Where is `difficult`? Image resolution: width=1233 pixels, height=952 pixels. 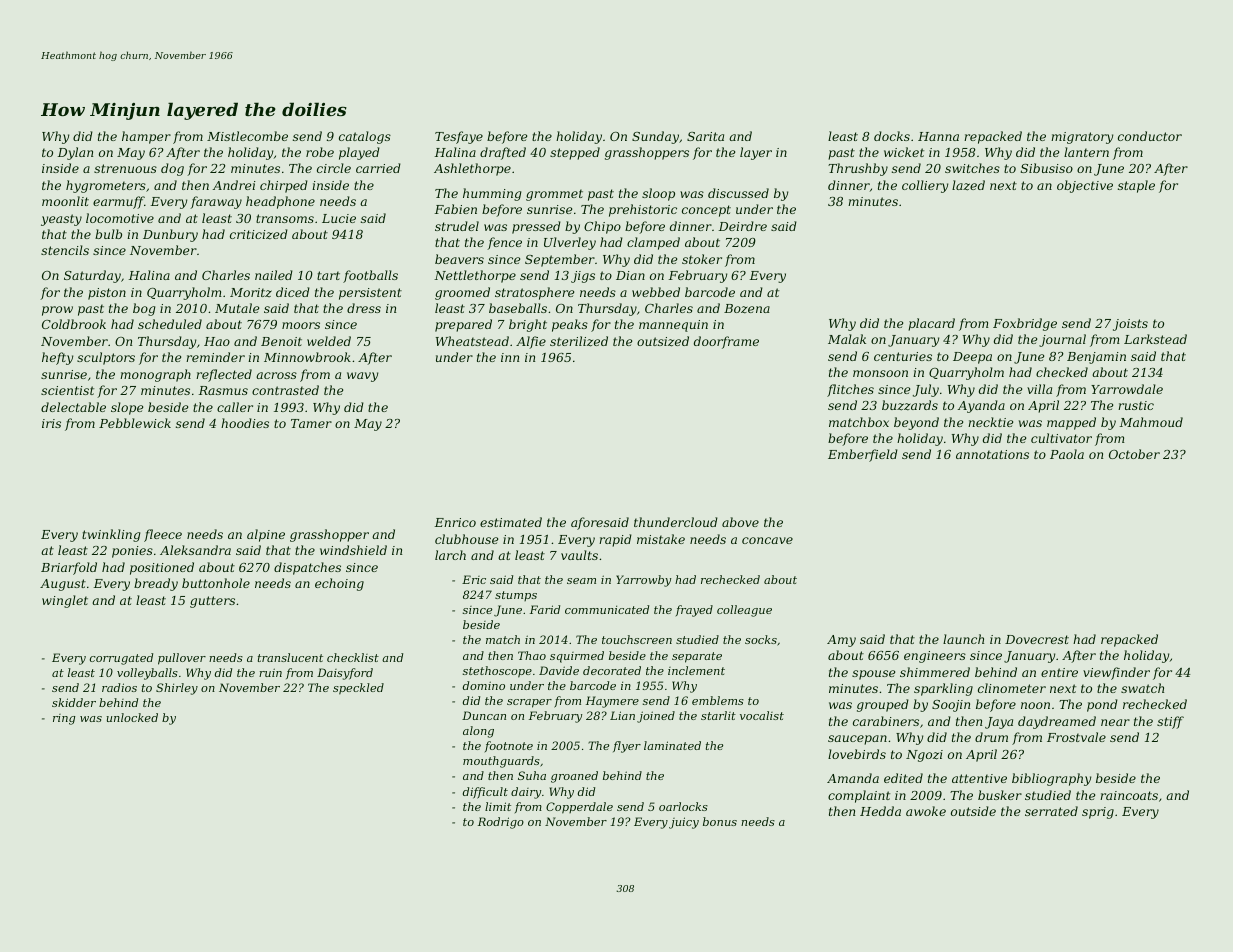
difficult is located at coordinates (485, 793).
